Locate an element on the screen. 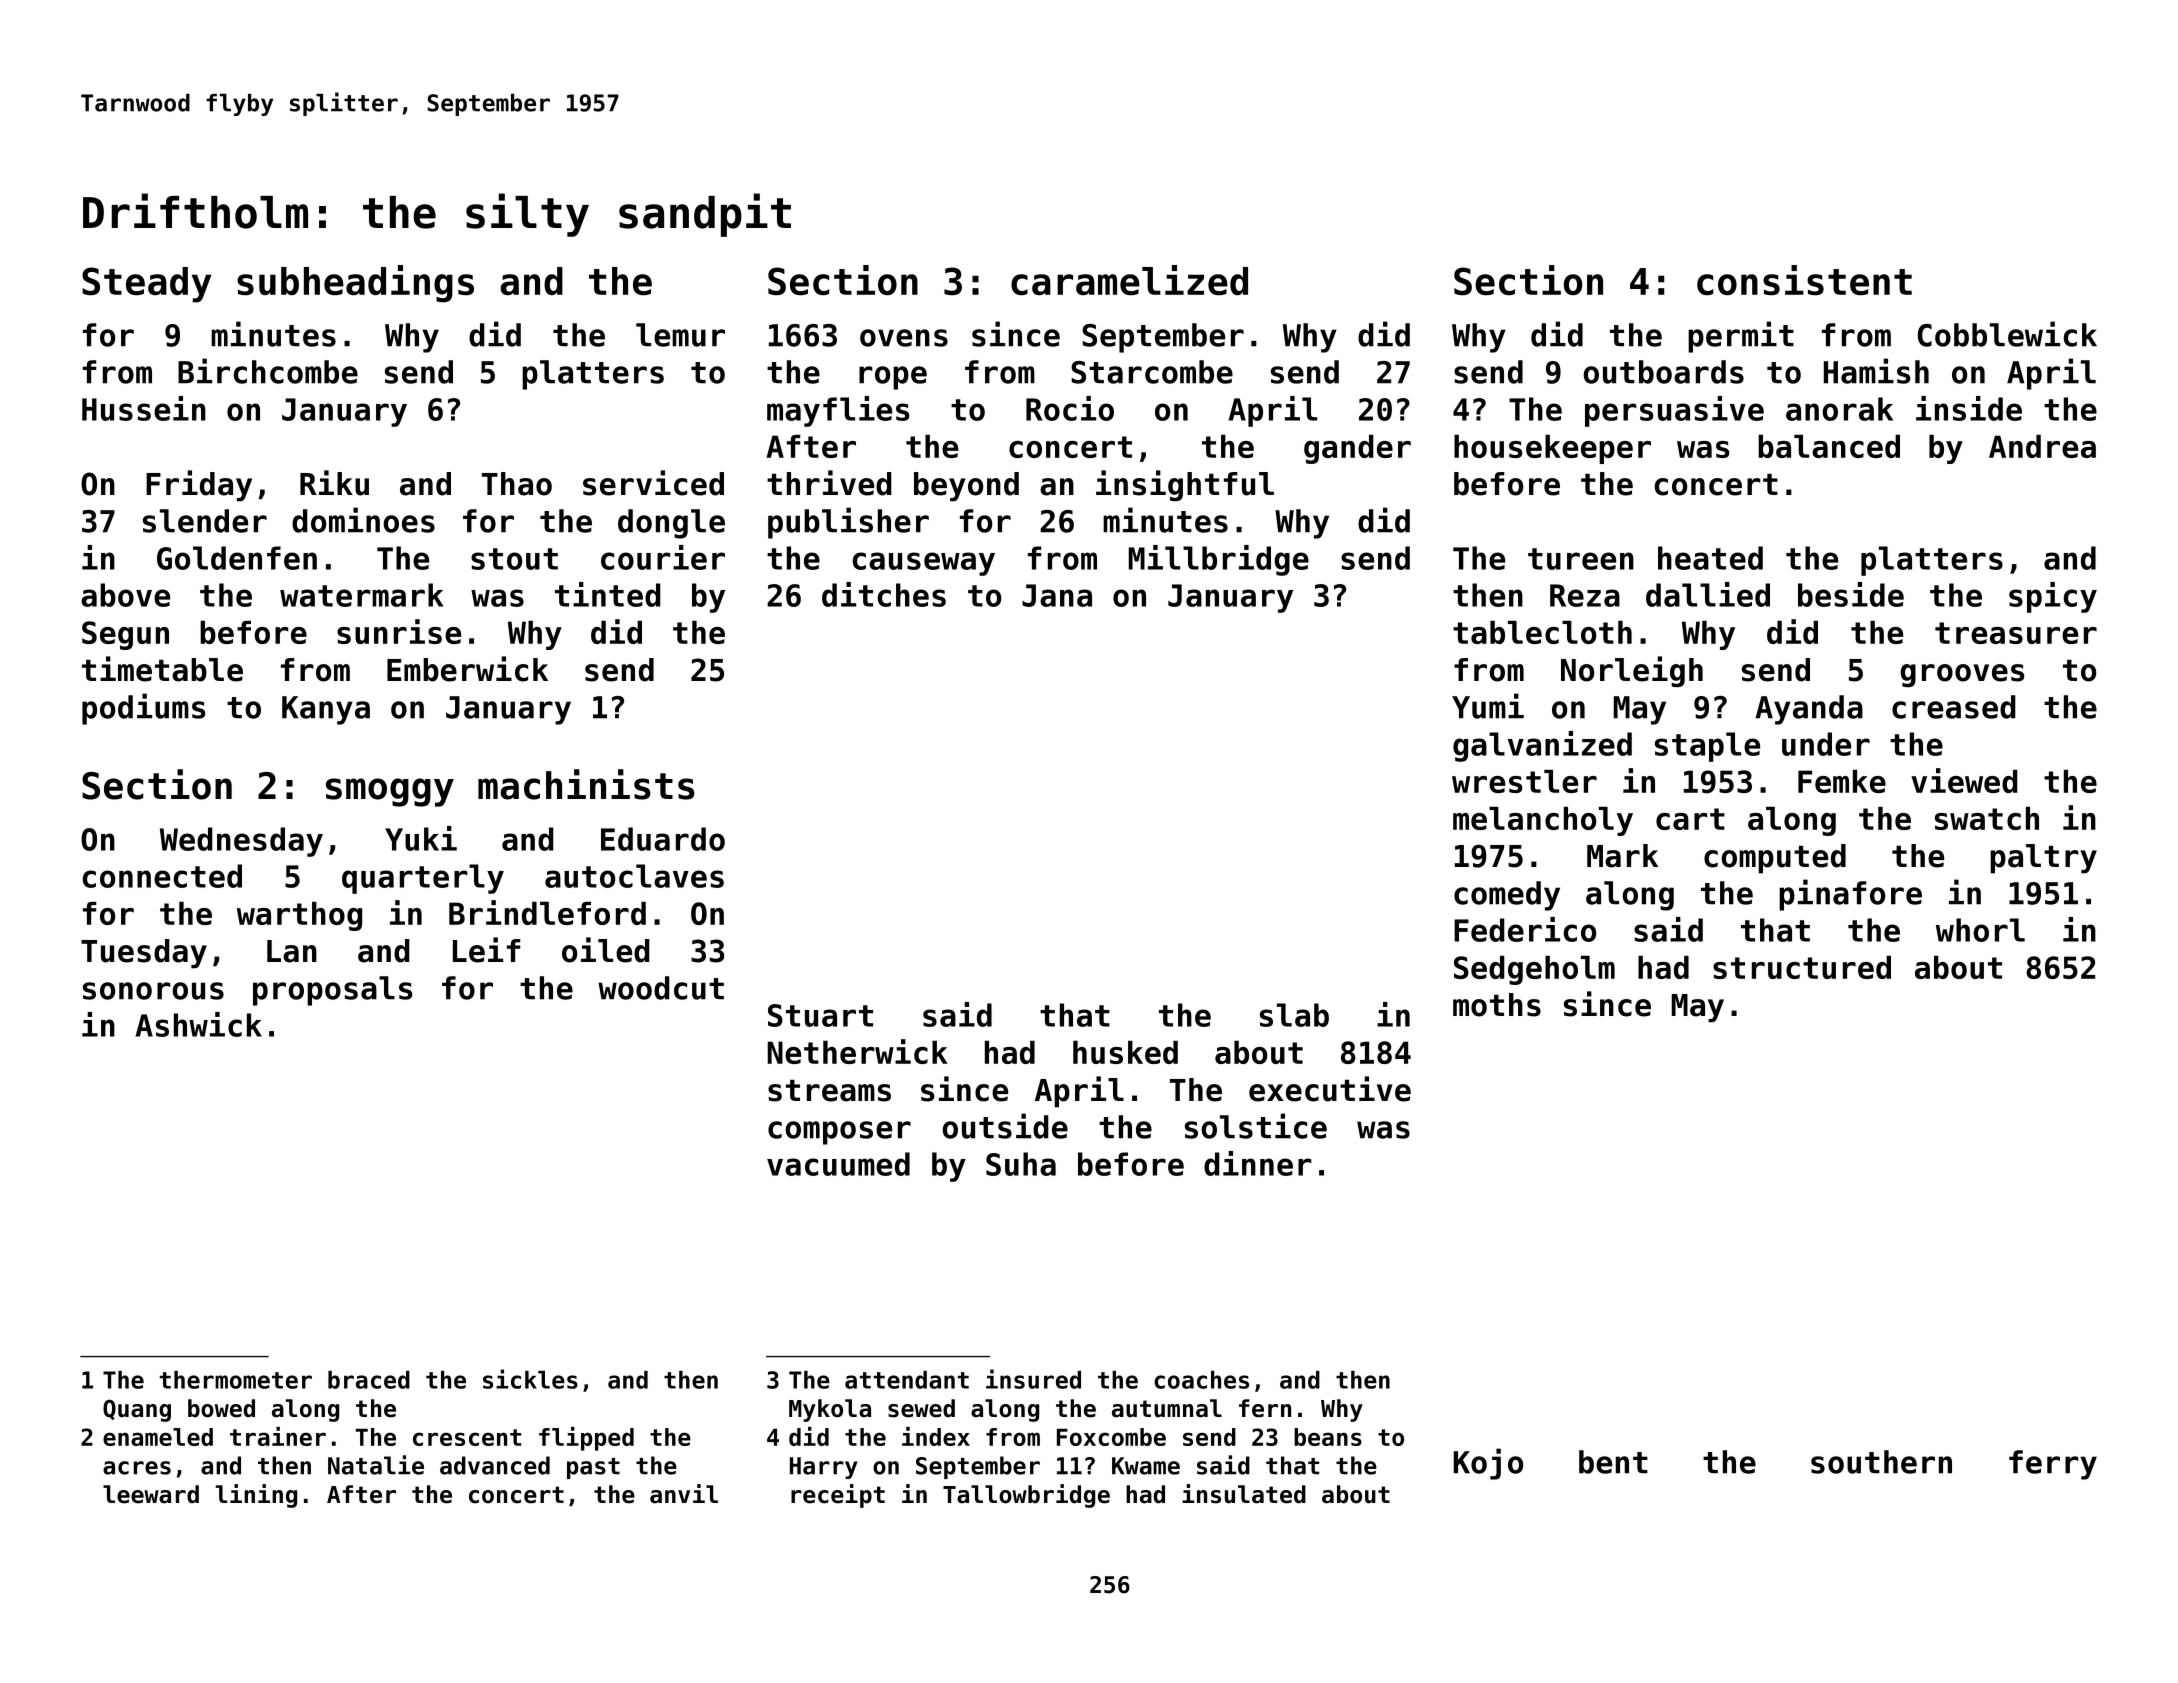 The height and width of the screenshot is (1683, 2178). vacuumed is located at coordinates (838, 1164).
